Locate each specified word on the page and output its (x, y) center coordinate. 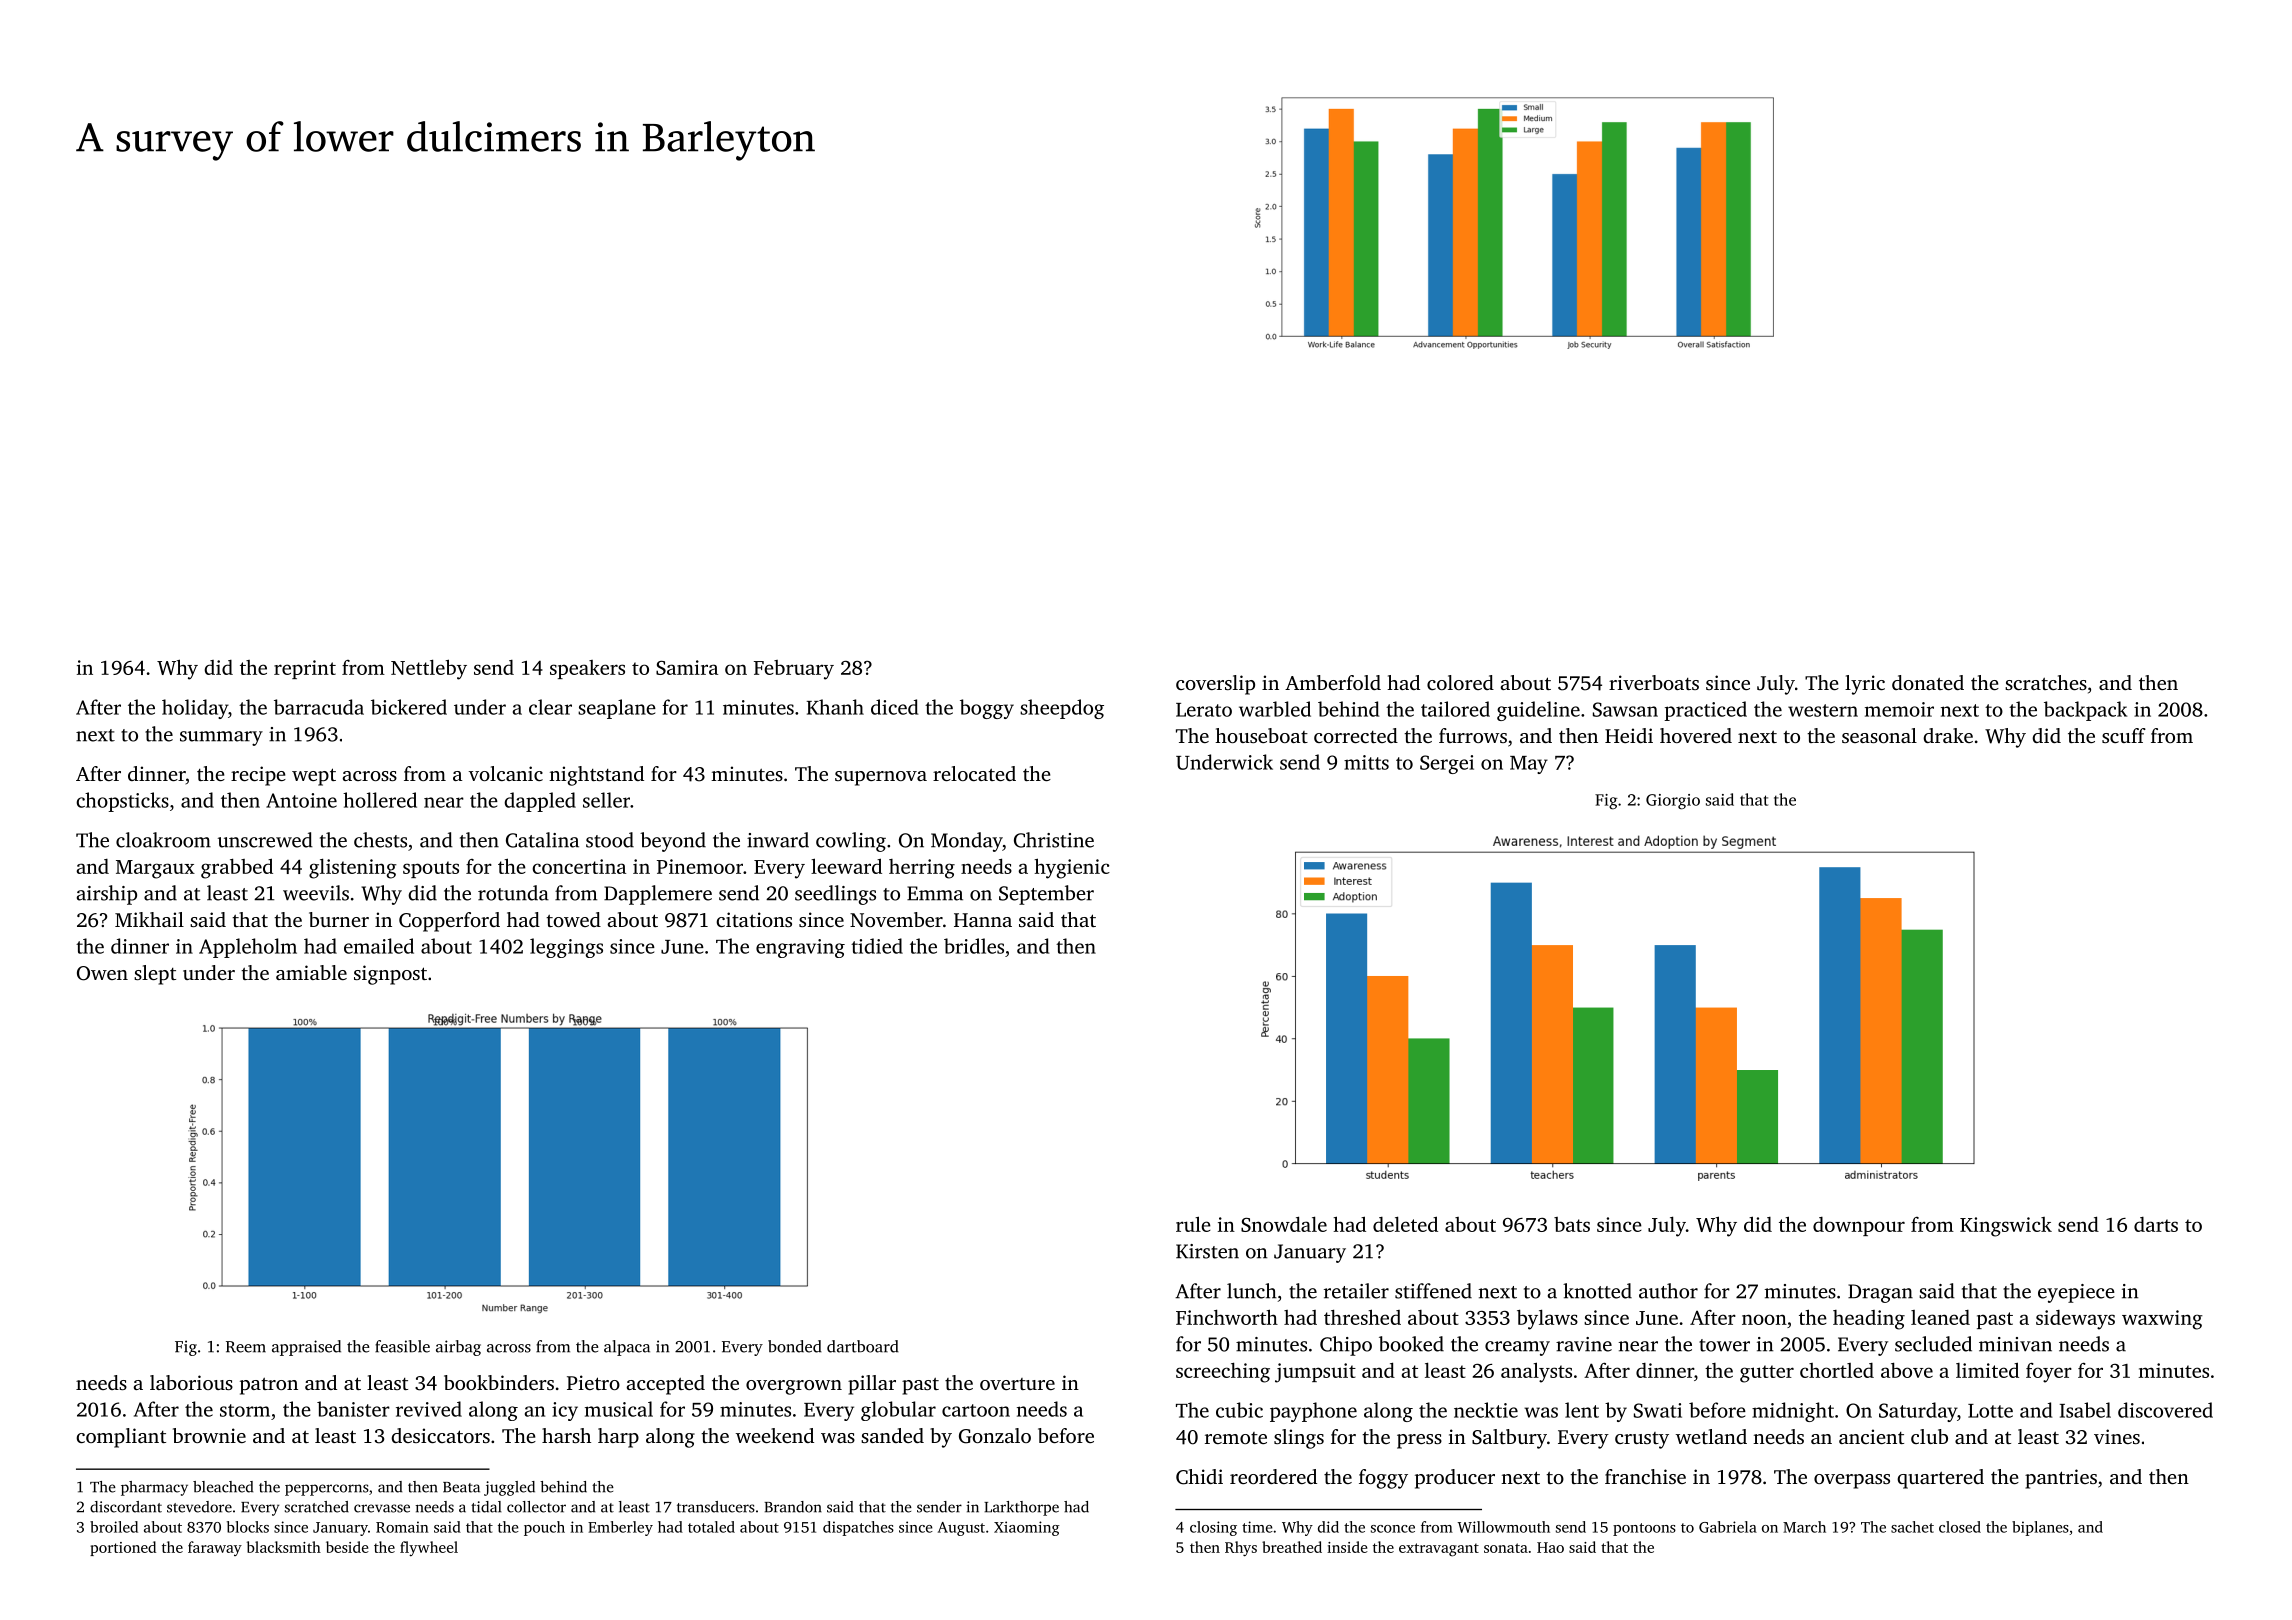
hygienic (1072, 868)
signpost (390, 975)
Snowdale (1284, 1224)
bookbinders (499, 1382)
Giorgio (1673, 802)
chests (380, 840)
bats (1572, 1224)
